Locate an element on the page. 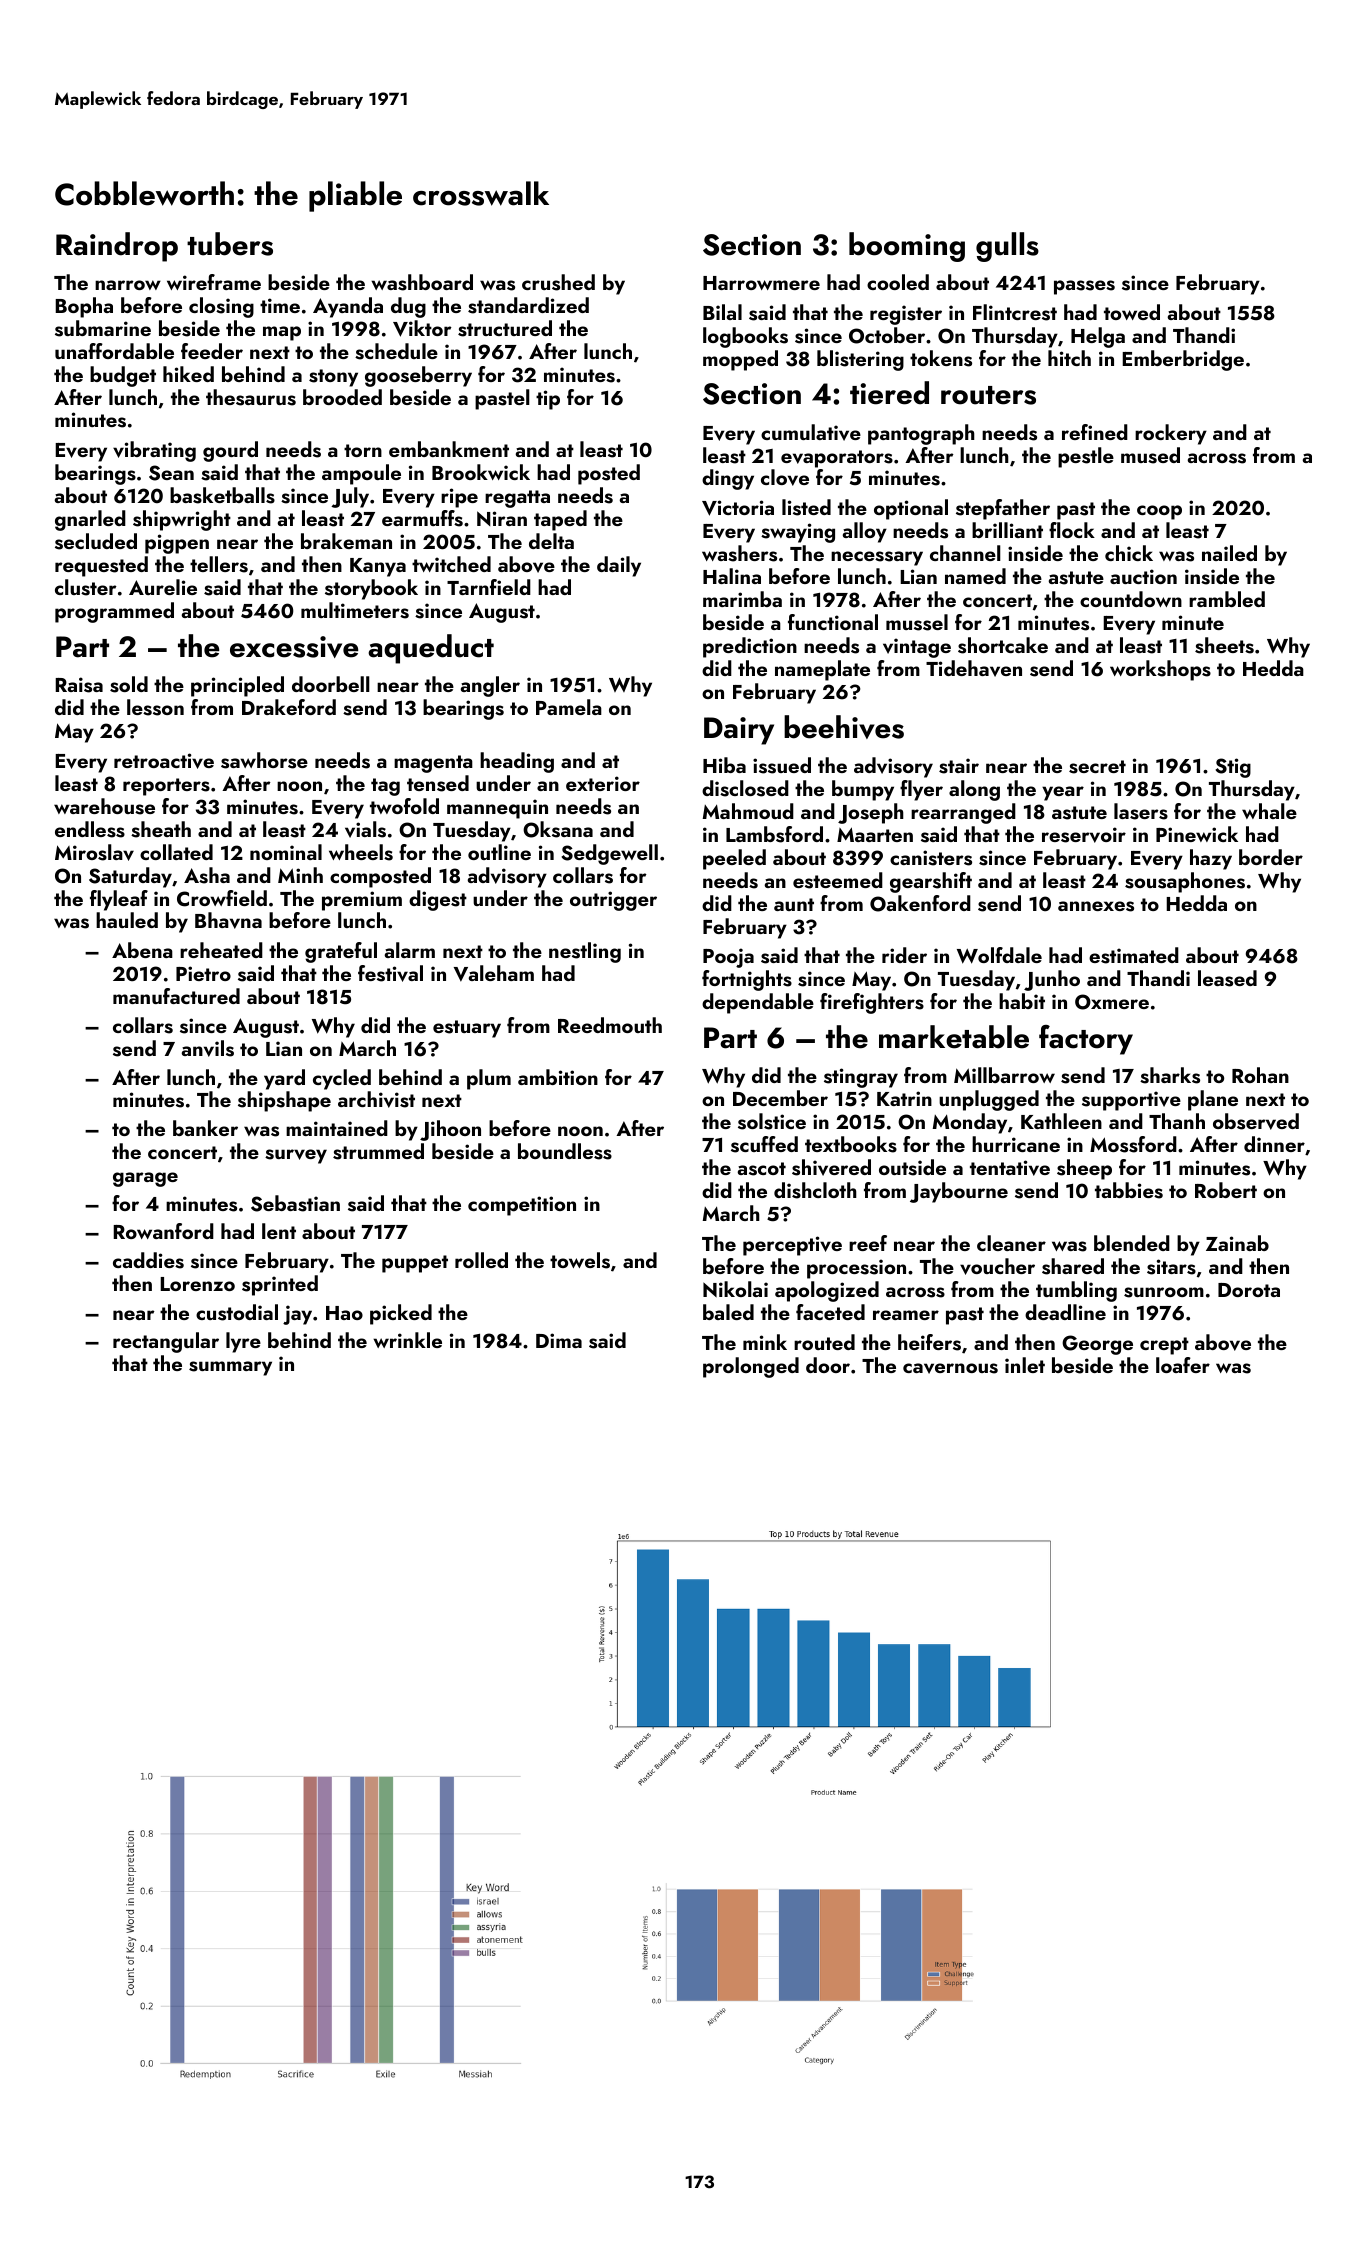 This document has height=2255, width=1369. annexes is located at coordinates (1096, 906).
